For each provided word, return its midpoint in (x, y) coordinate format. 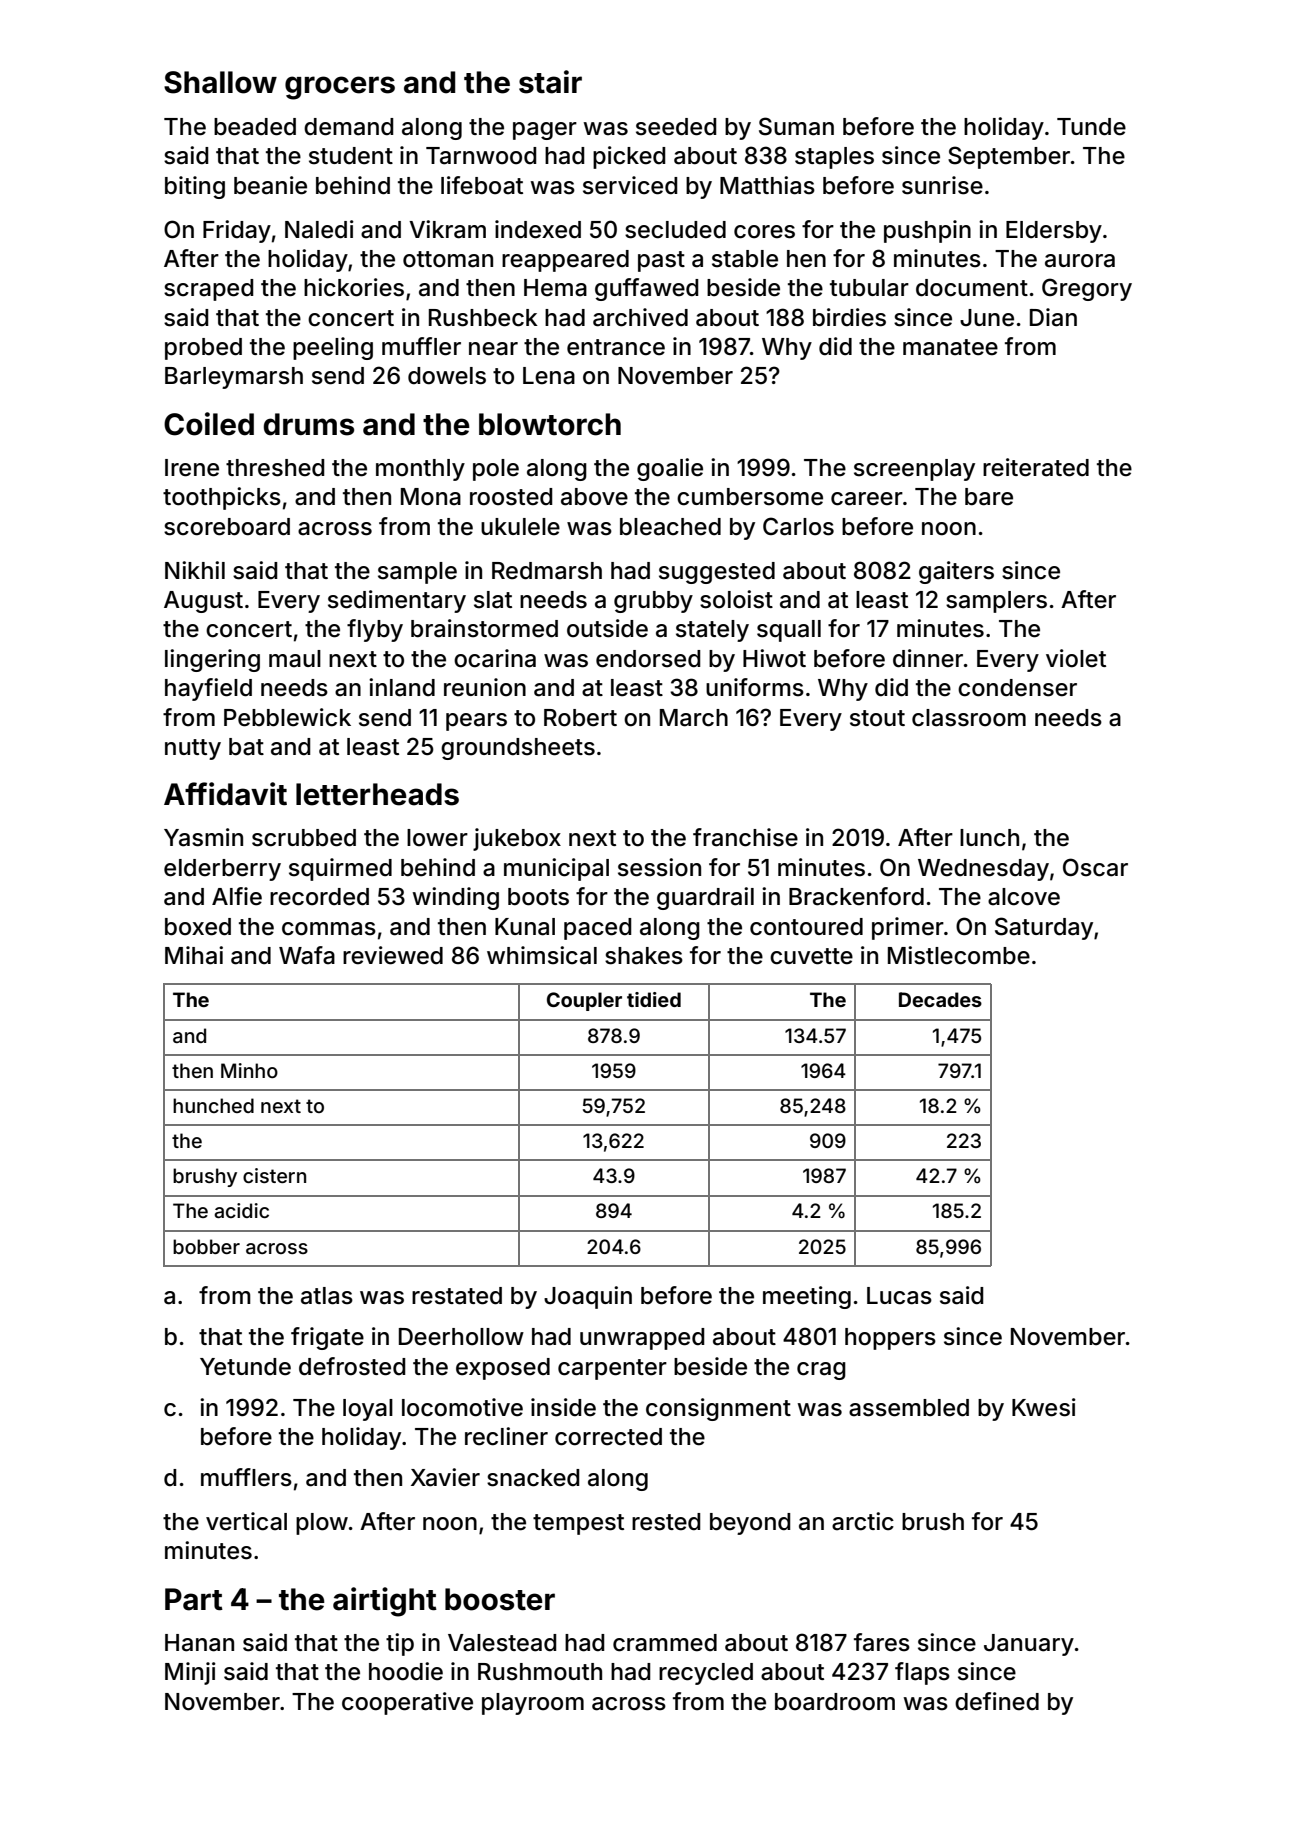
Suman (796, 126)
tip (400, 1644)
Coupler (584, 1001)
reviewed (393, 955)
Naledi (319, 229)
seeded (676, 127)
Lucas (899, 1296)
